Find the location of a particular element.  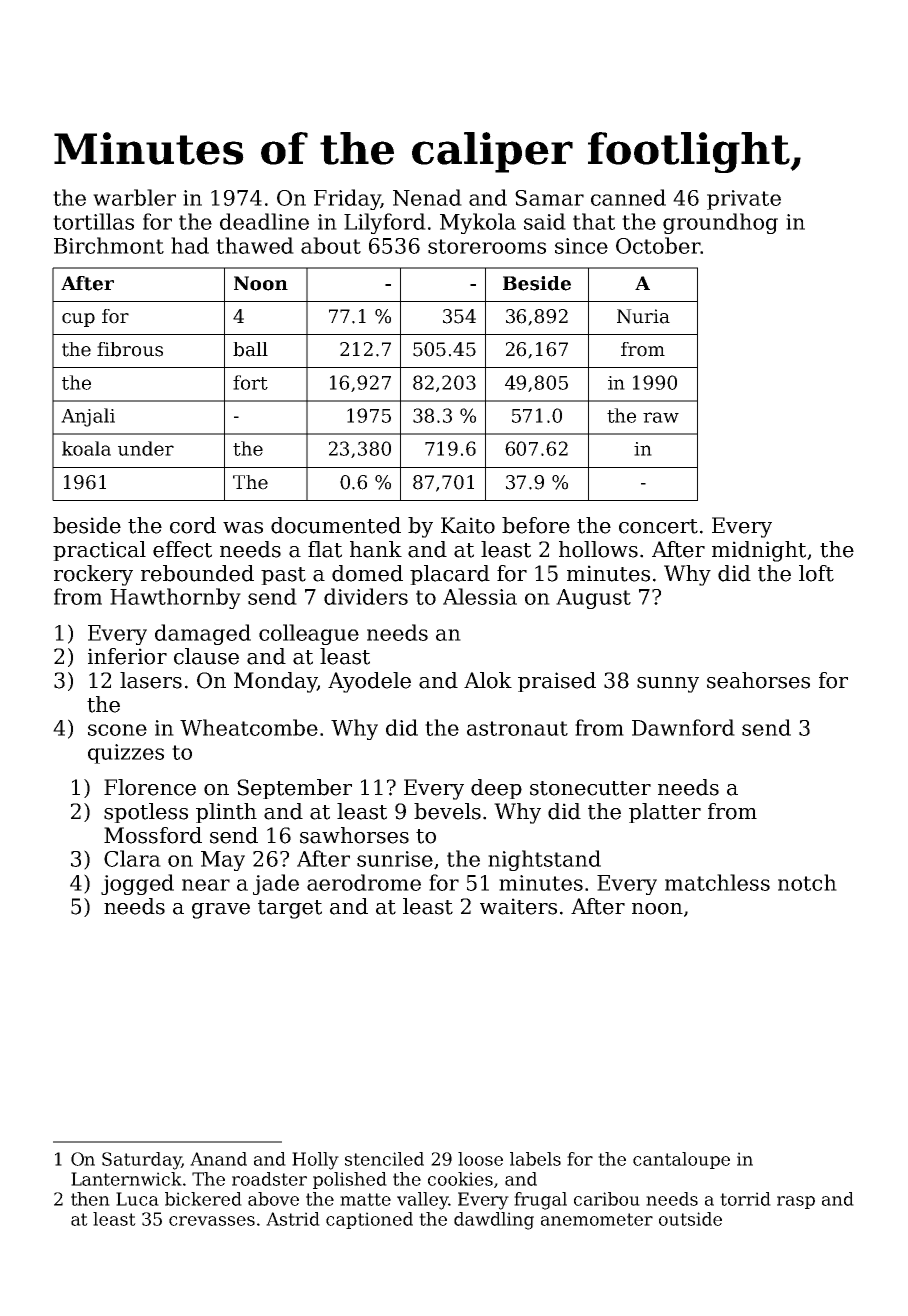

platter is located at coordinates (665, 813).
